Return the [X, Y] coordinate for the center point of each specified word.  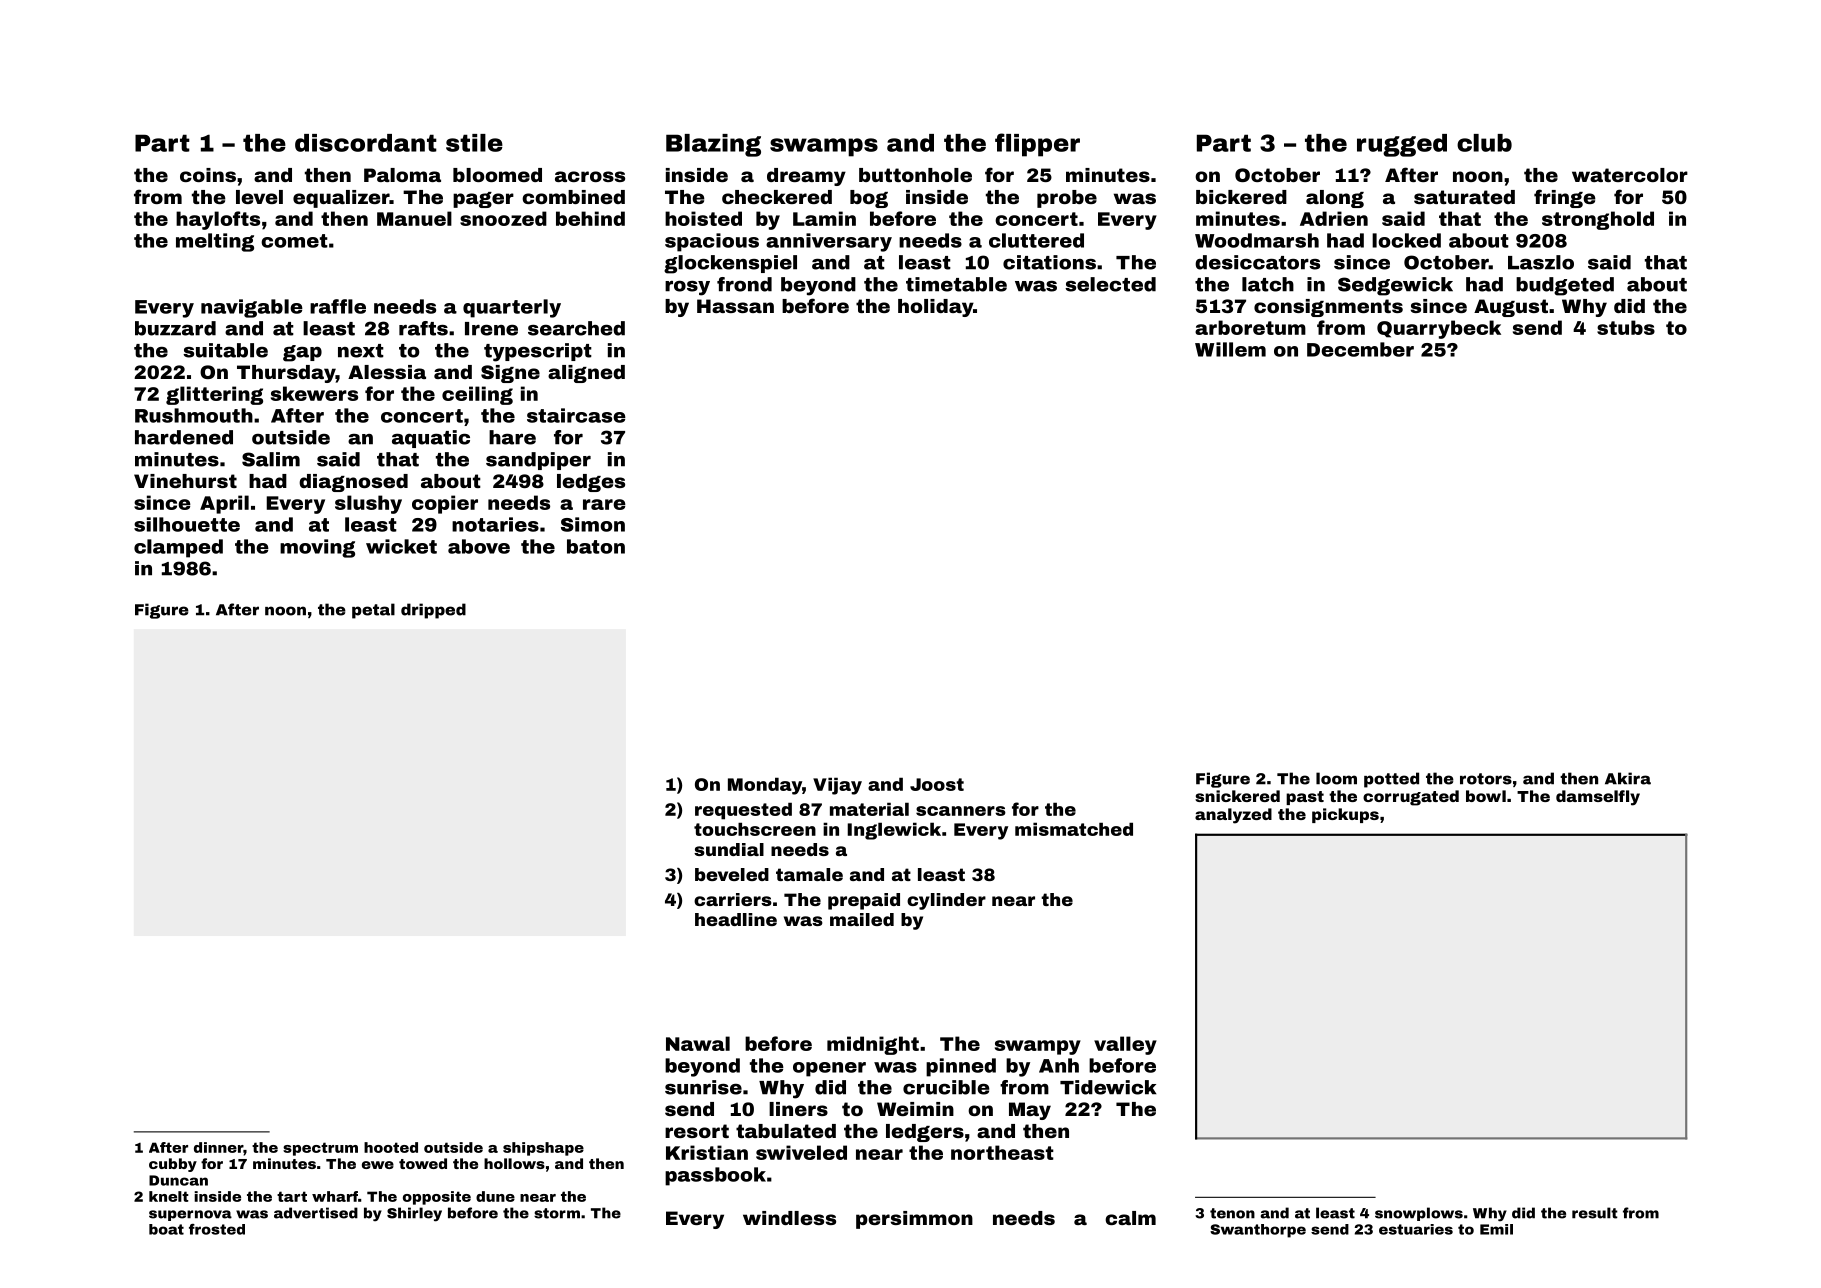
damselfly [1598, 798]
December [1360, 349]
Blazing [713, 145]
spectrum [320, 1149]
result [1595, 1213]
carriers [733, 899]
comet [294, 241]
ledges [591, 483]
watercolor [1630, 175]
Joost [937, 784]
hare [512, 437]
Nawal [698, 1043]
